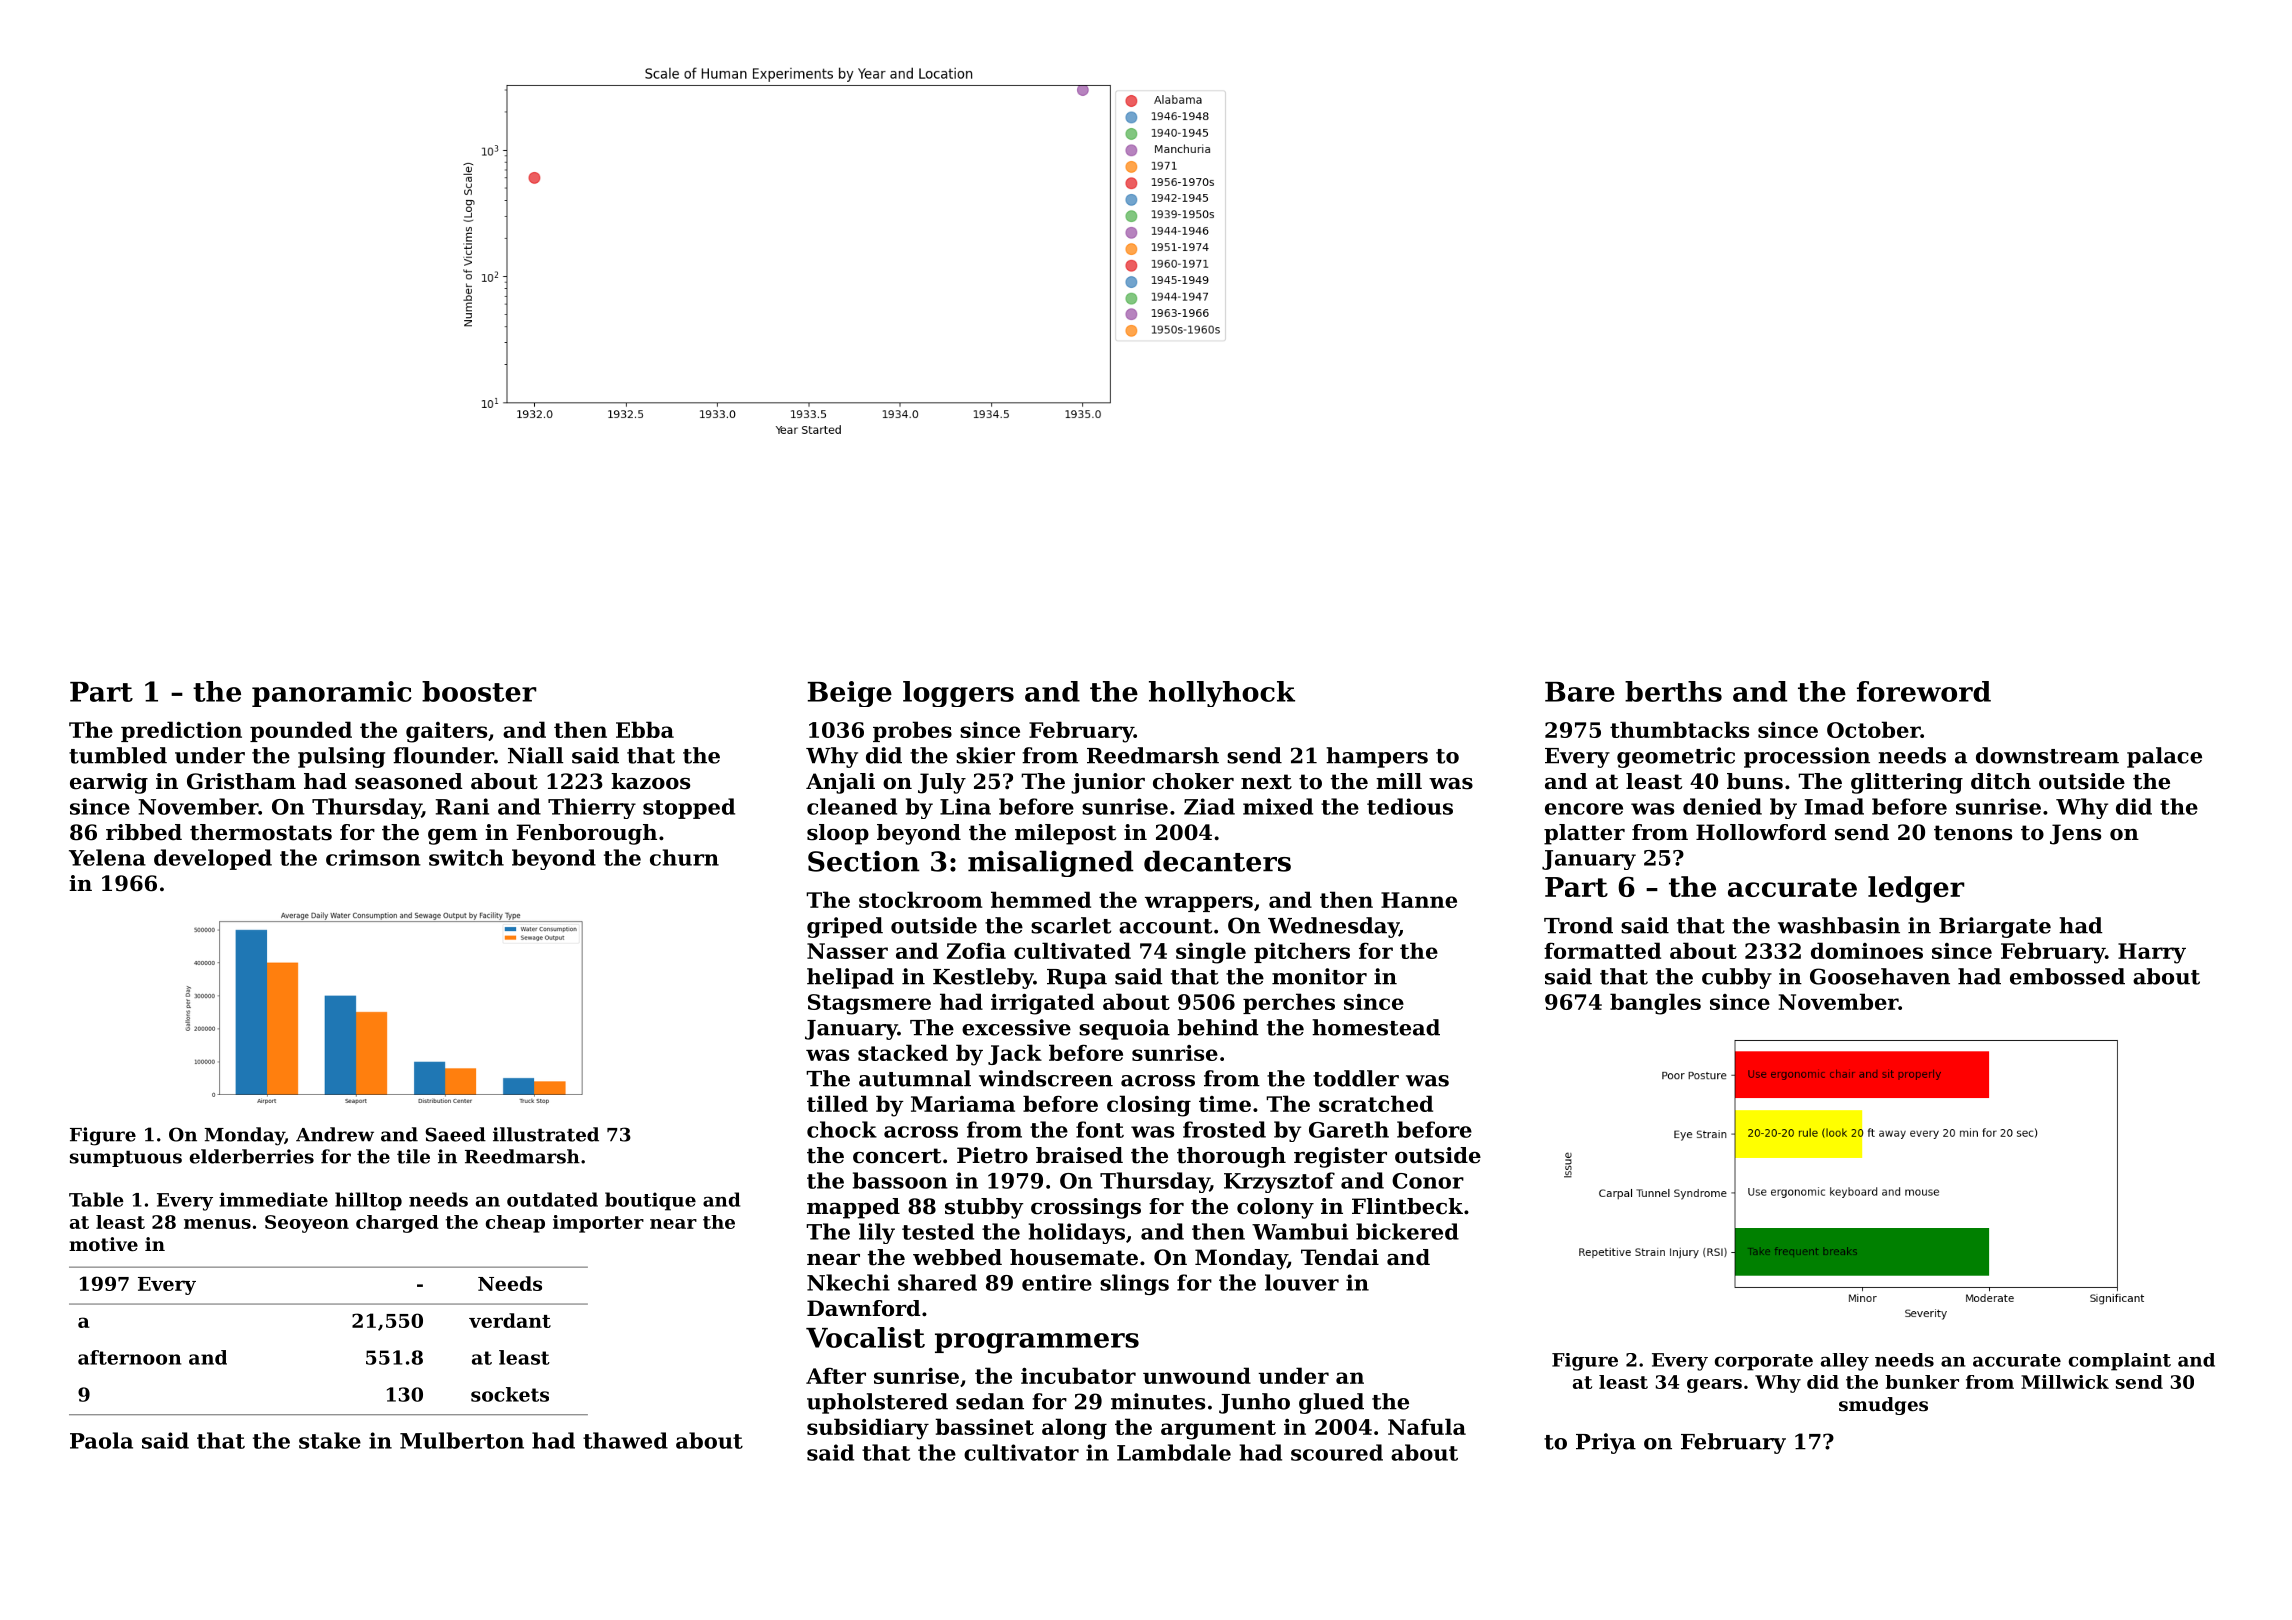 Image resolution: width=2292 pixels, height=1620 pixels. What do you see at coordinates (1376, 1103) in the image?
I see `scratched` at bounding box center [1376, 1103].
